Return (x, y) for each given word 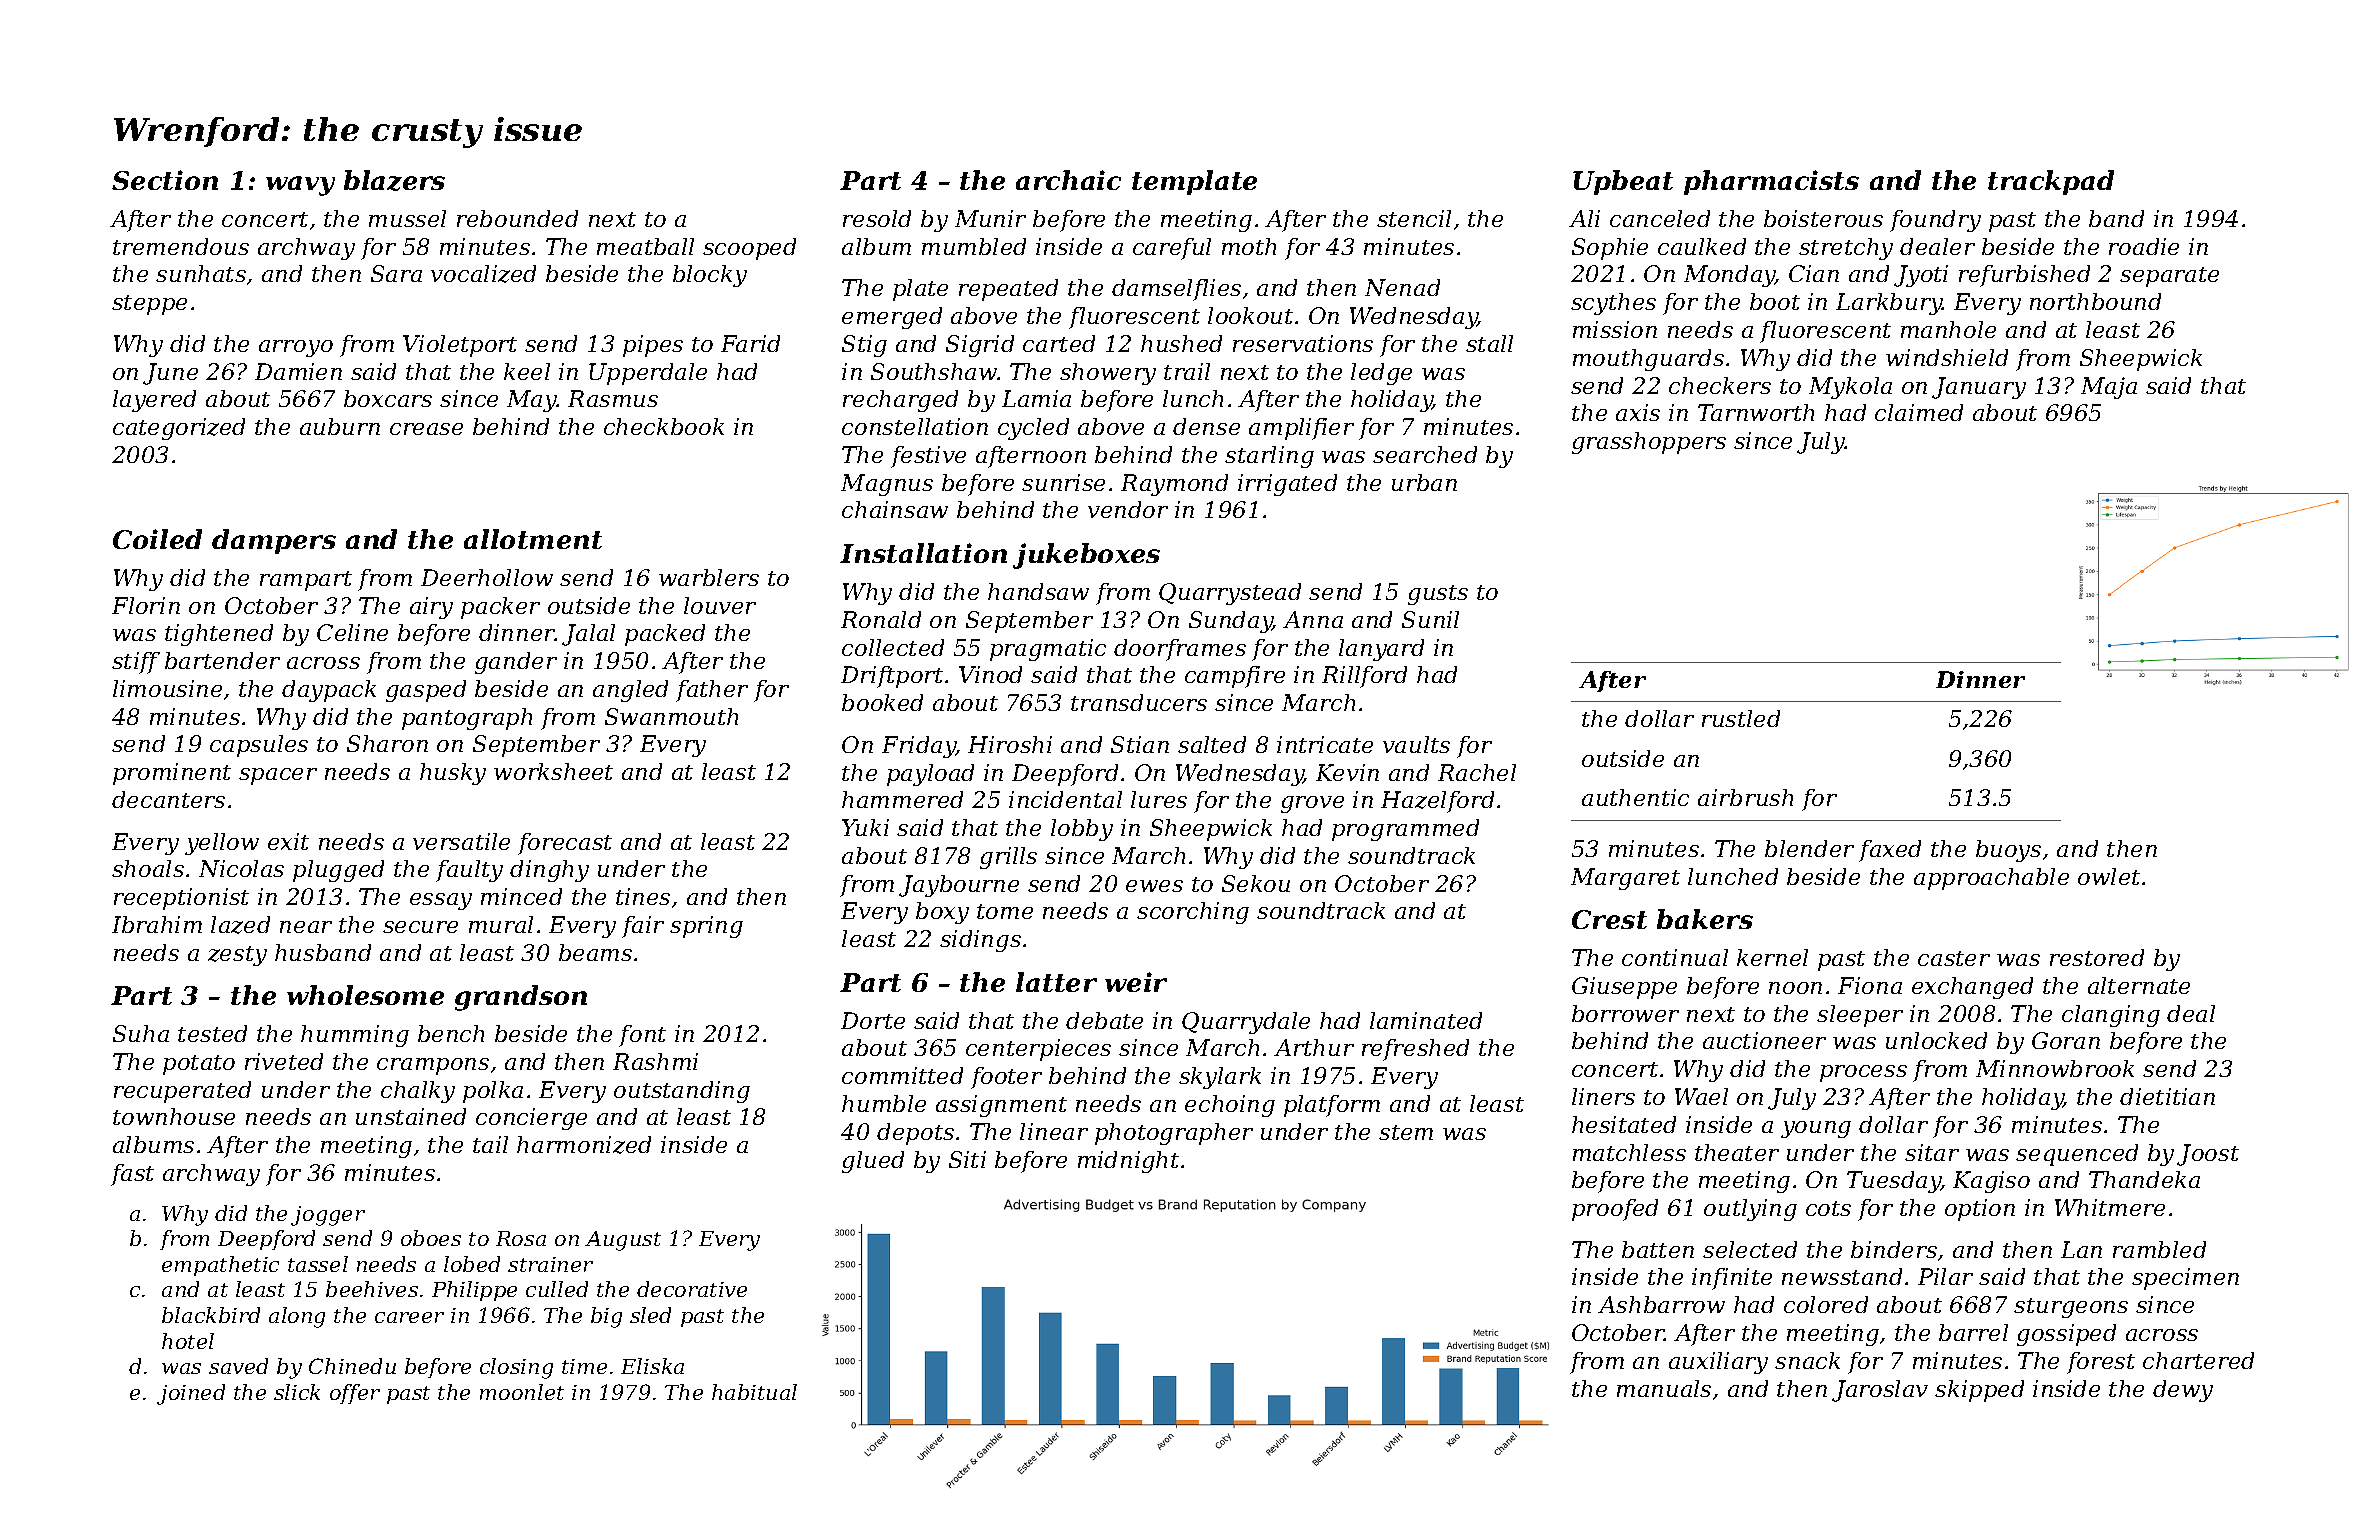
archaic (1068, 180)
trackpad (2051, 182)
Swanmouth (671, 716)
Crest (1609, 919)
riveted (284, 1061)
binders (1894, 1249)
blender (1809, 848)
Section (165, 180)
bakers (1705, 919)
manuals (1664, 1388)
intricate (1325, 744)
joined (191, 1394)
